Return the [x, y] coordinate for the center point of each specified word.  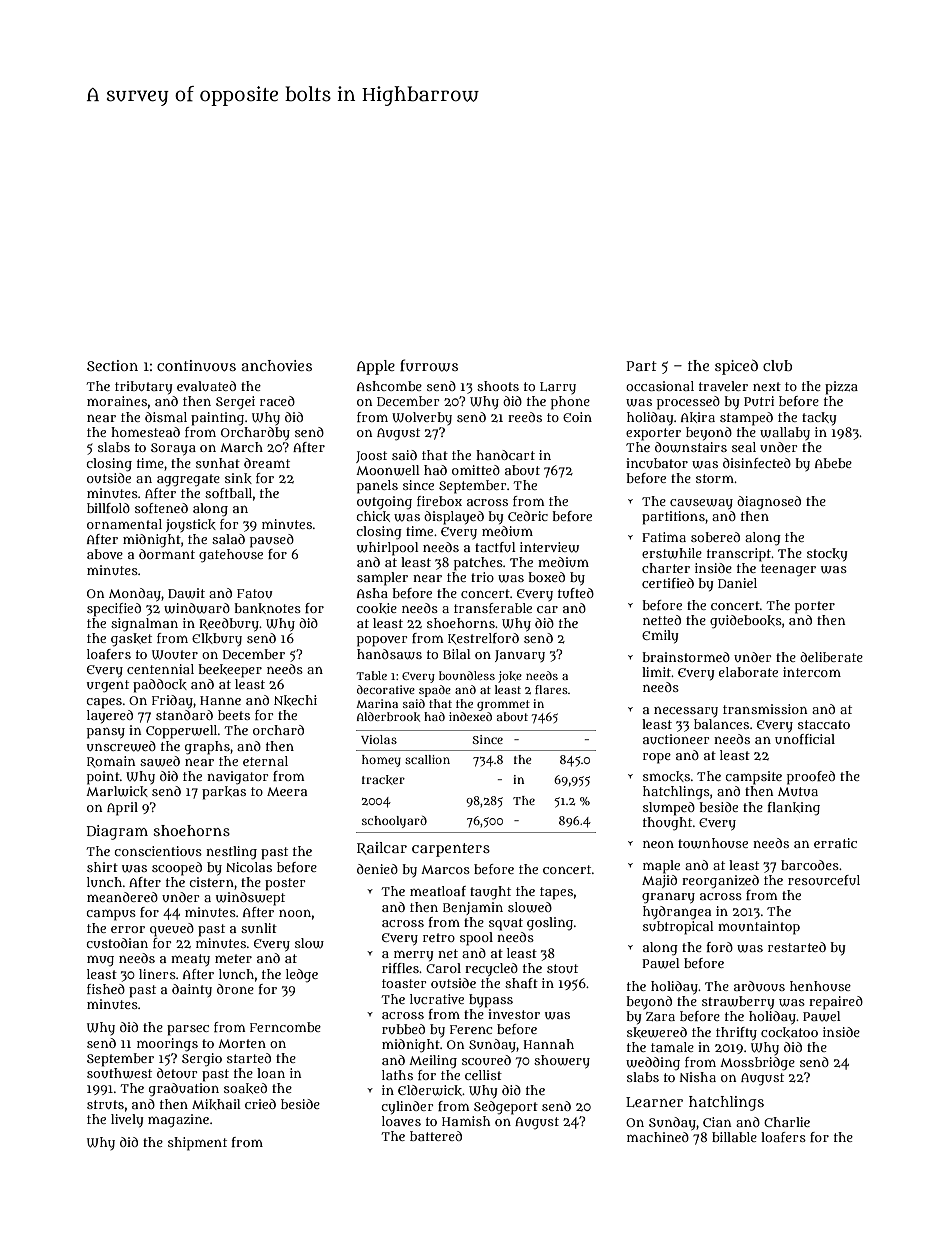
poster [285, 884]
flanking [794, 808]
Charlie [787, 1122]
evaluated [206, 386]
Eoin [577, 417]
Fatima [664, 537]
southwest [119, 1073]
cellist [483, 1075]
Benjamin [473, 908]
